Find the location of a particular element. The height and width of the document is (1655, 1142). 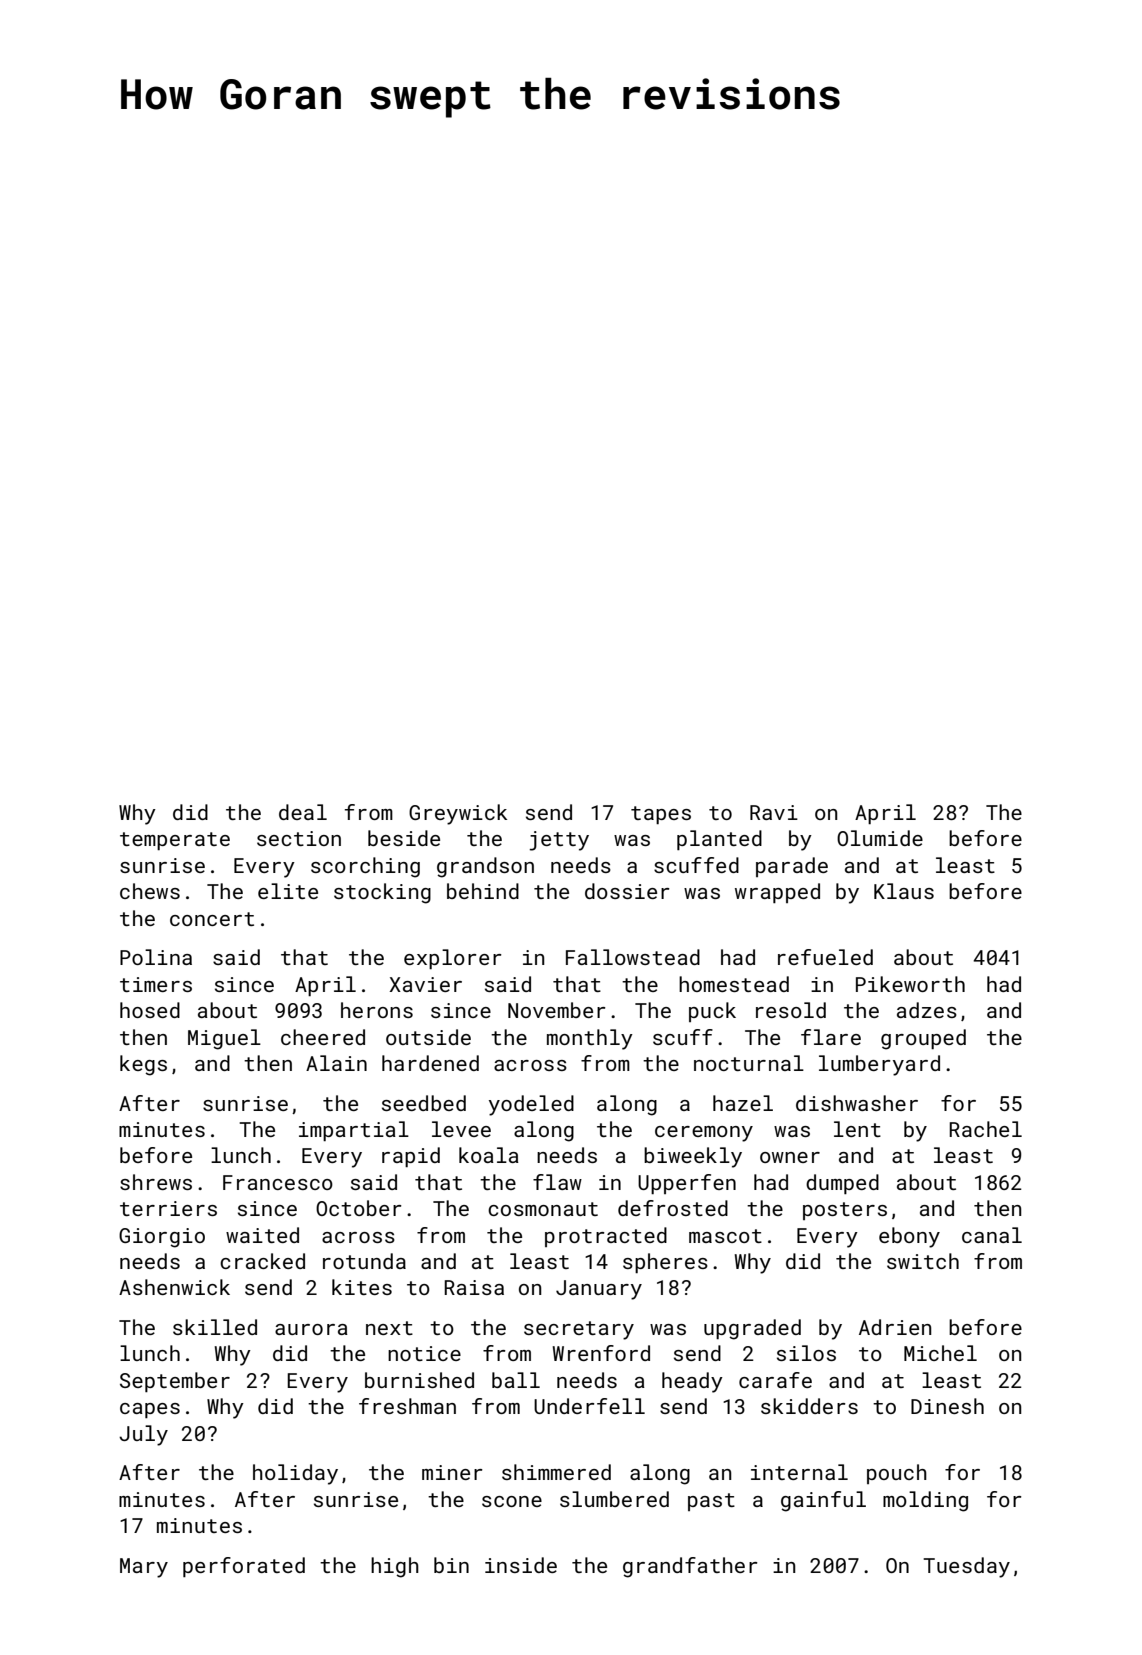

nocturnal is located at coordinates (749, 1063).
